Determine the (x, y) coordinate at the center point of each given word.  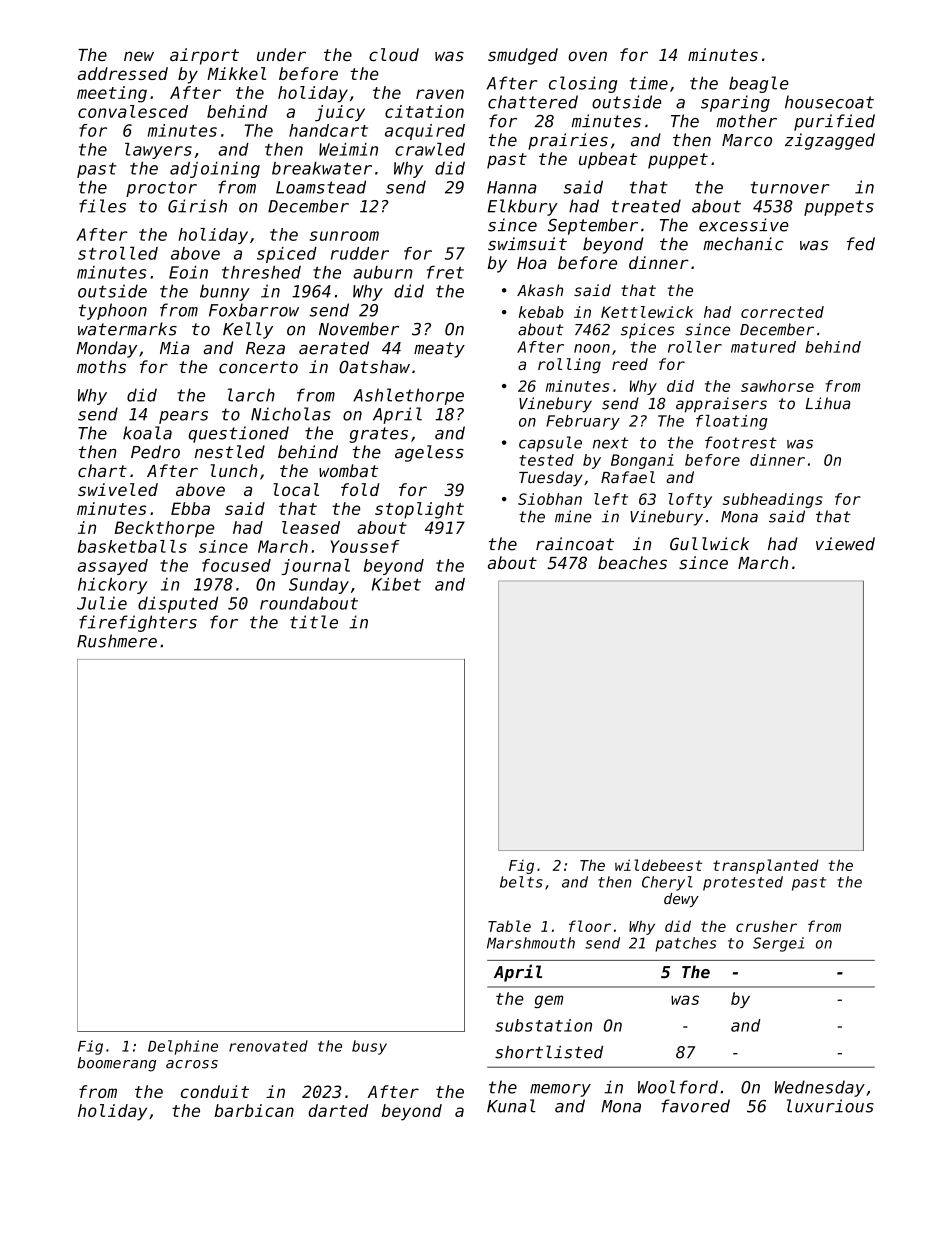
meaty (439, 350)
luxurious (830, 1106)
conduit (215, 1091)
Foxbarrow (254, 310)
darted (338, 1110)
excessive (744, 225)
